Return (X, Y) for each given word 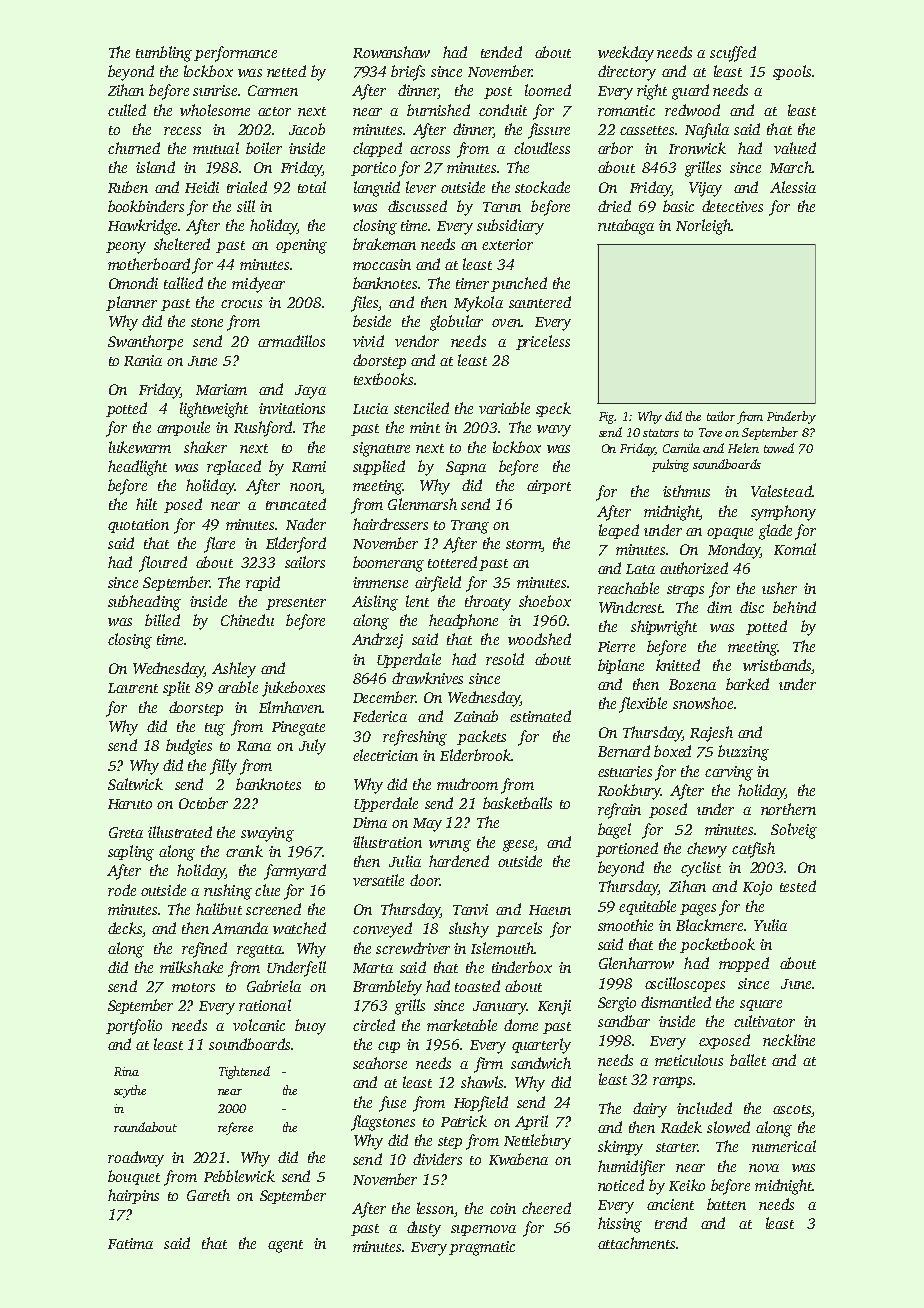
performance (235, 54)
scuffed (733, 54)
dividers (437, 1159)
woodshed (539, 639)
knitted (678, 665)
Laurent (133, 688)
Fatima (130, 1243)
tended (501, 52)
